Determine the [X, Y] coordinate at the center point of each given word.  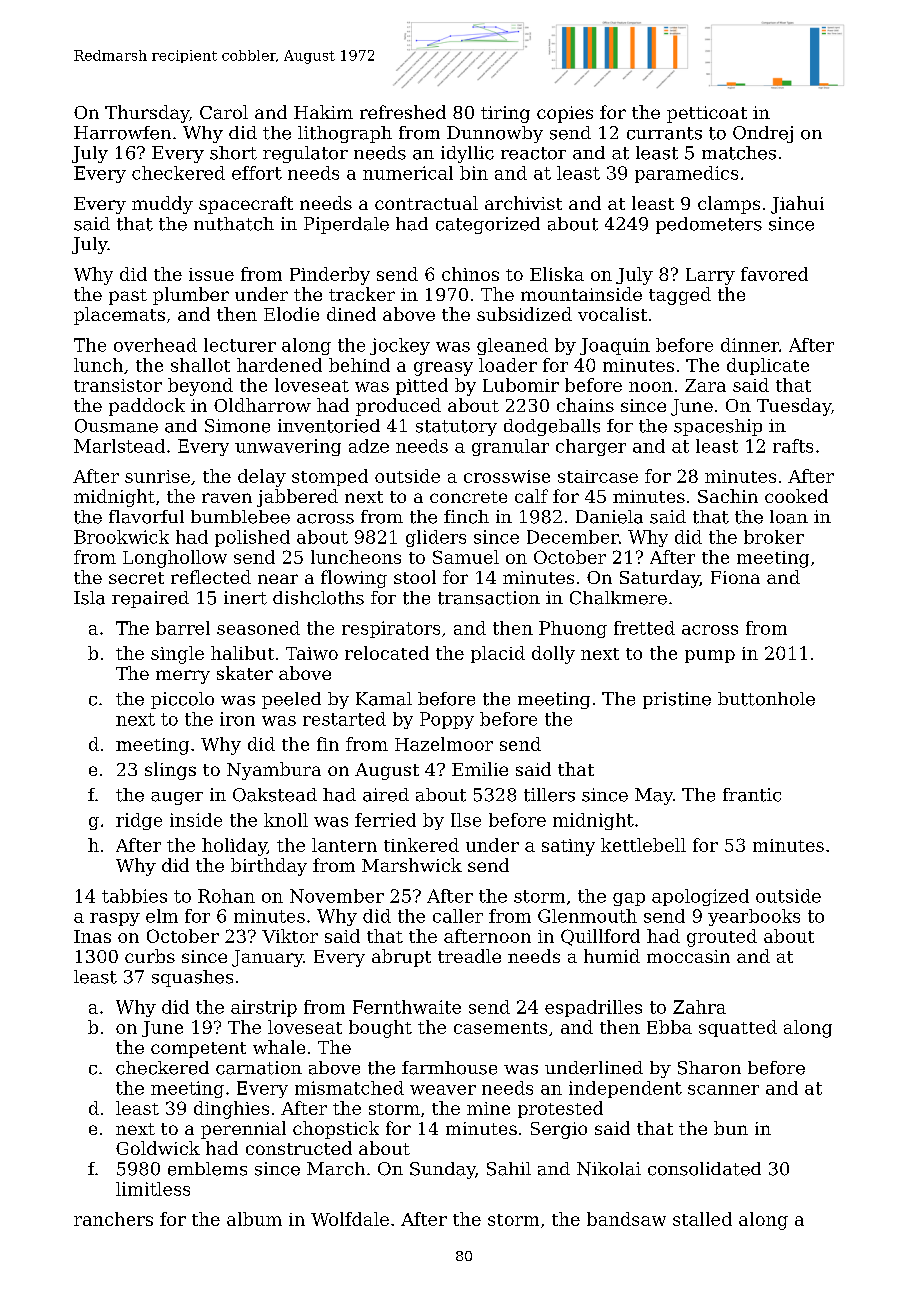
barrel [183, 628]
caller [458, 916]
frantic [752, 795]
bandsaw [626, 1219]
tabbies [134, 896]
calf [531, 496]
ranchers [113, 1219]
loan [789, 517]
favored [774, 274]
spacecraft [246, 205]
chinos [470, 274]
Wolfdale [350, 1219]
